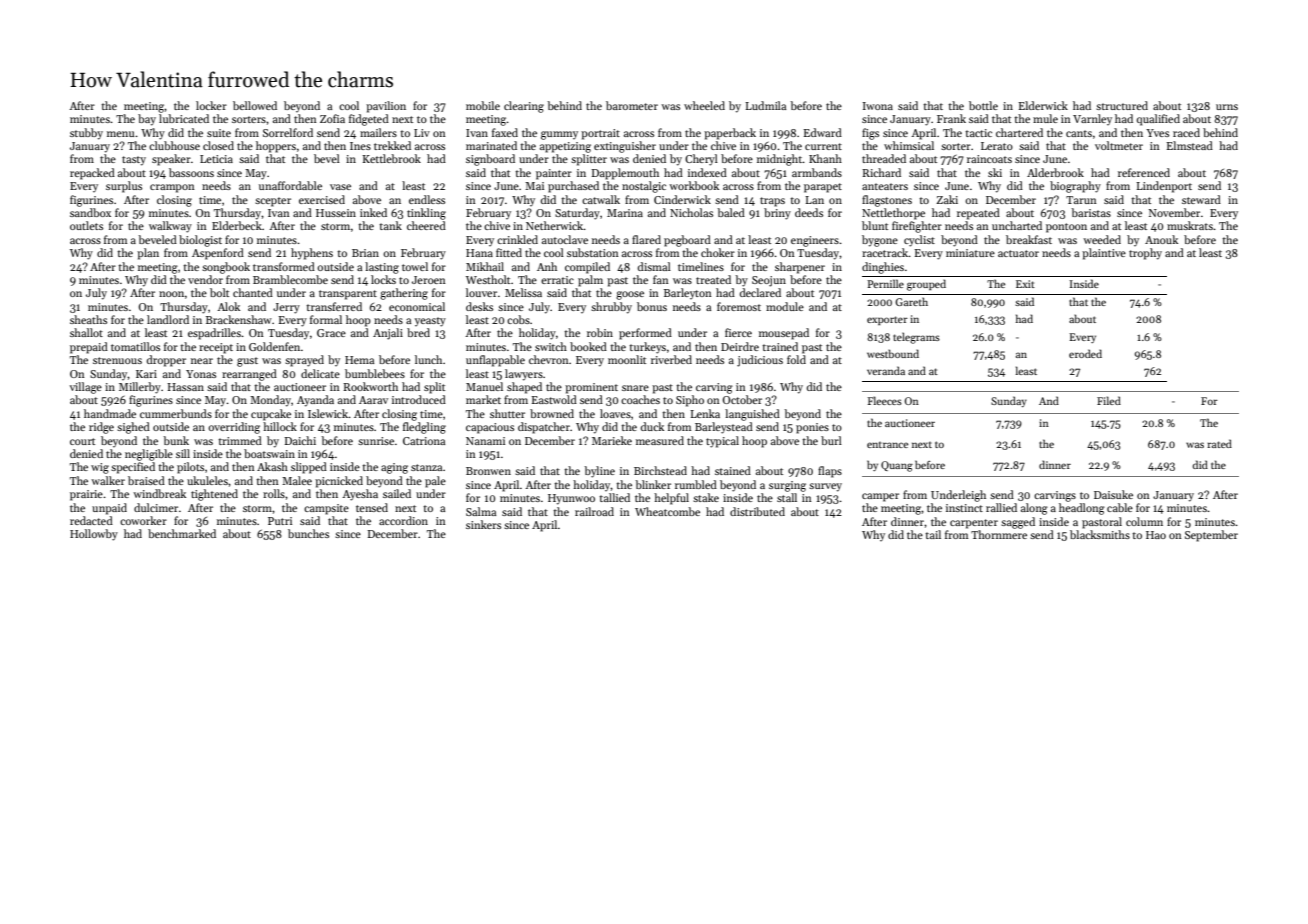  Describe the element at coordinates (1227, 107) in the page. I see `urns` at that location.
